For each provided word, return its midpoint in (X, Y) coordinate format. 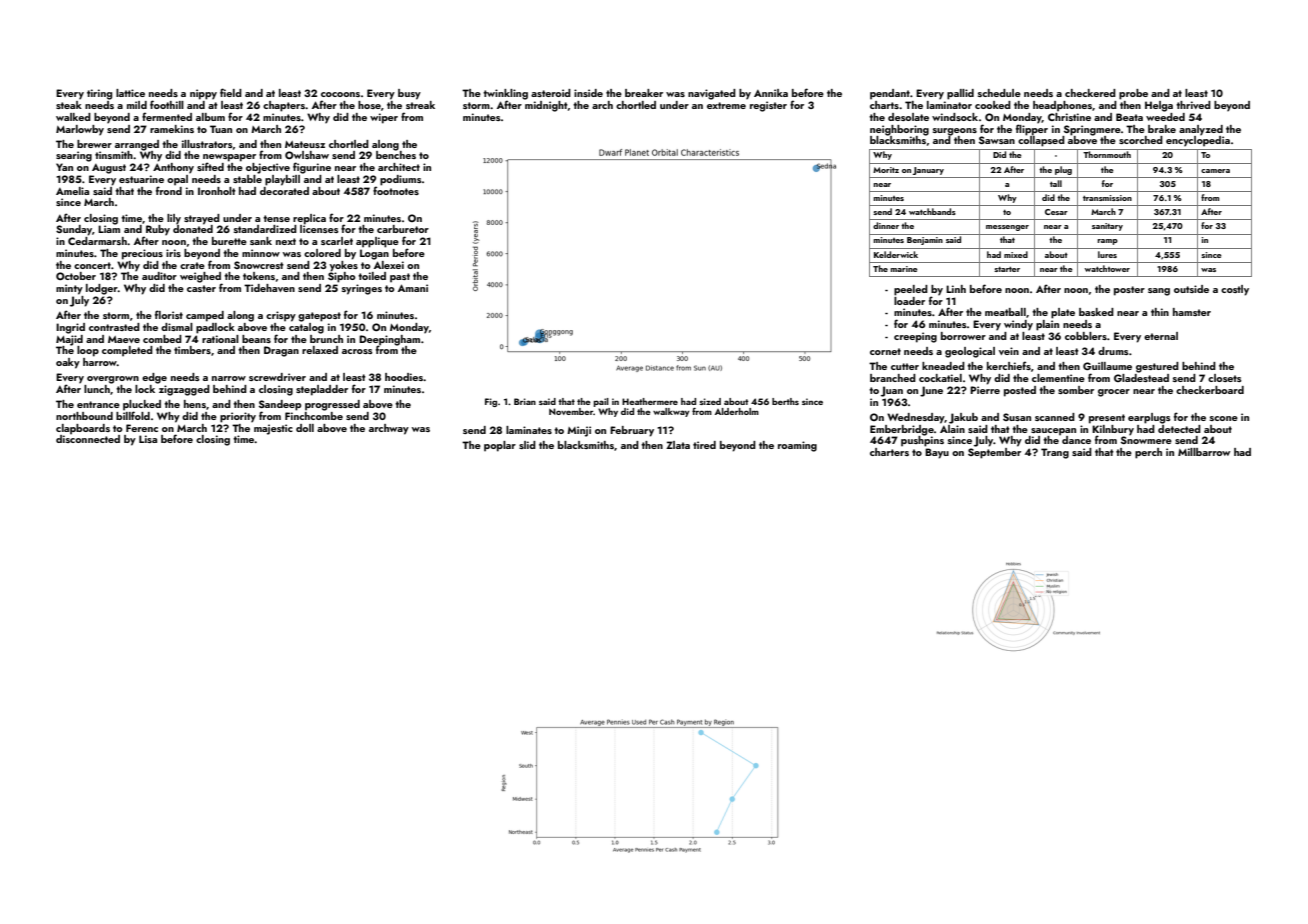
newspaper (229, 158)
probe (1133, 94)
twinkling (505, 94)
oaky (68, 363)
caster (201, 288)
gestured (1157, 367)
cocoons (340, 94)
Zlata (678, 445)
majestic (273, 429)
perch (1148, 453)
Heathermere (650, 401)
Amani (413, 288)
